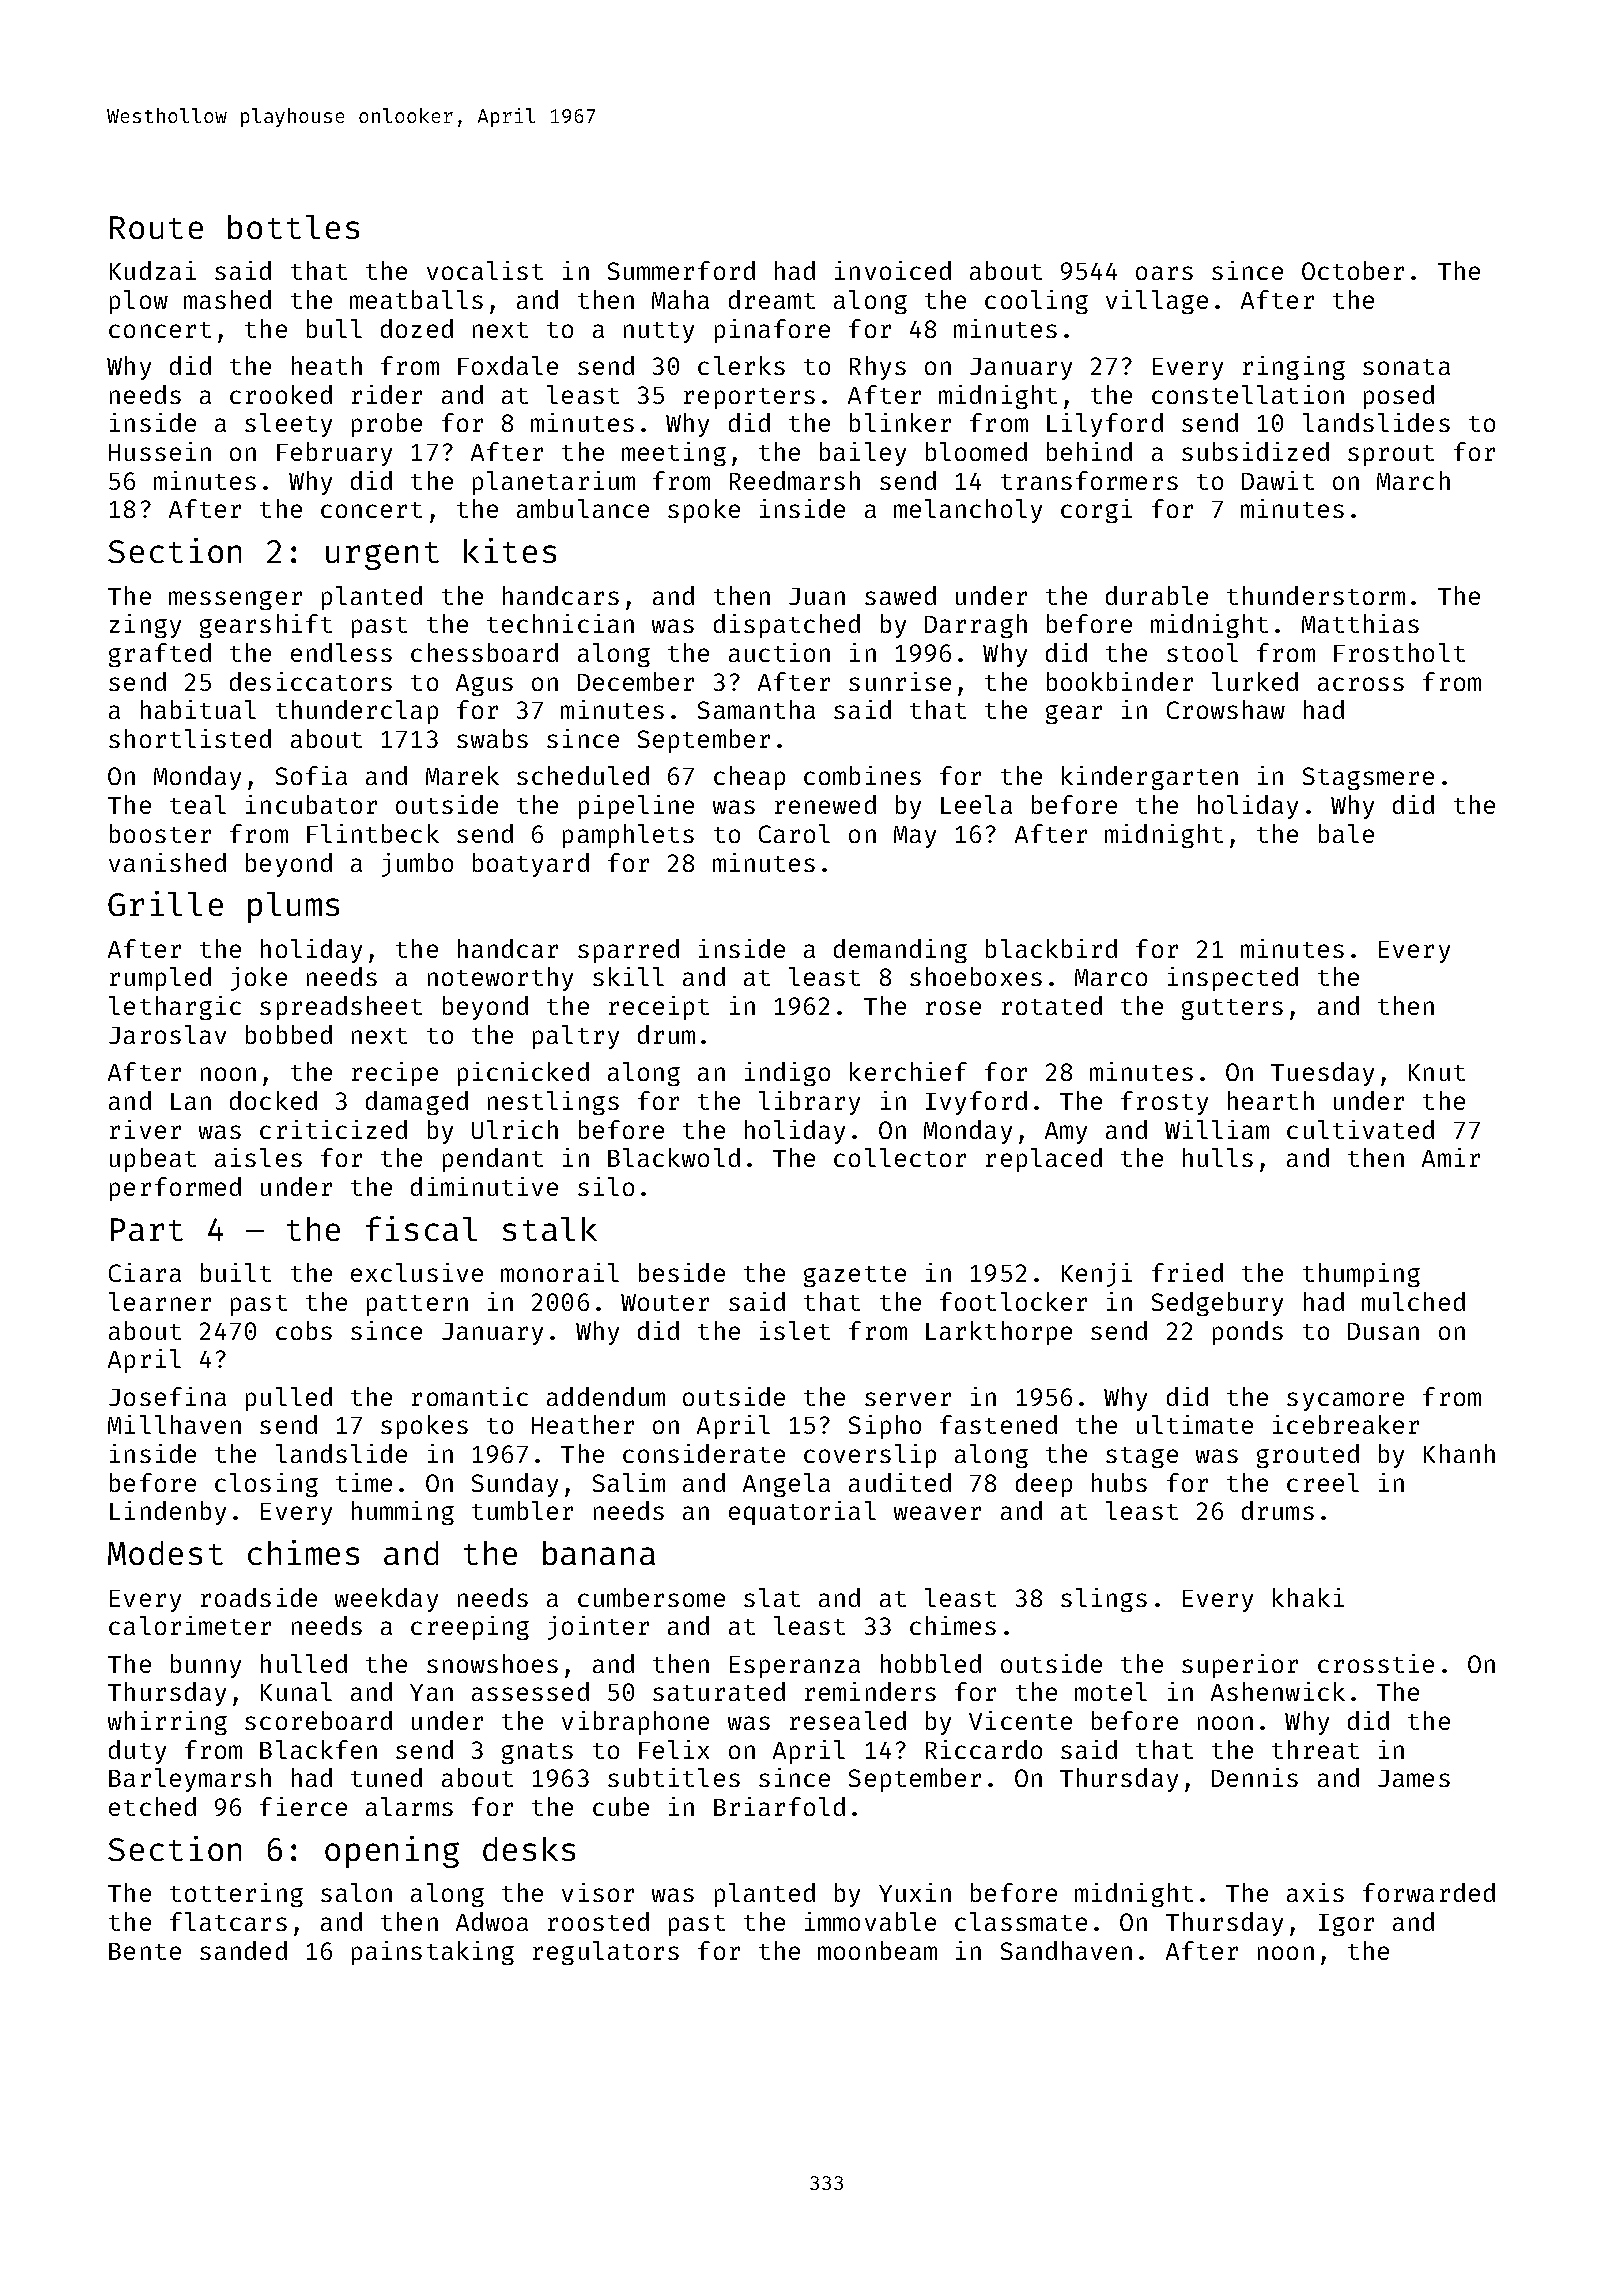  Describe the element at coordinates (1278, 480) in the image. I see `Dawit` at that location.
